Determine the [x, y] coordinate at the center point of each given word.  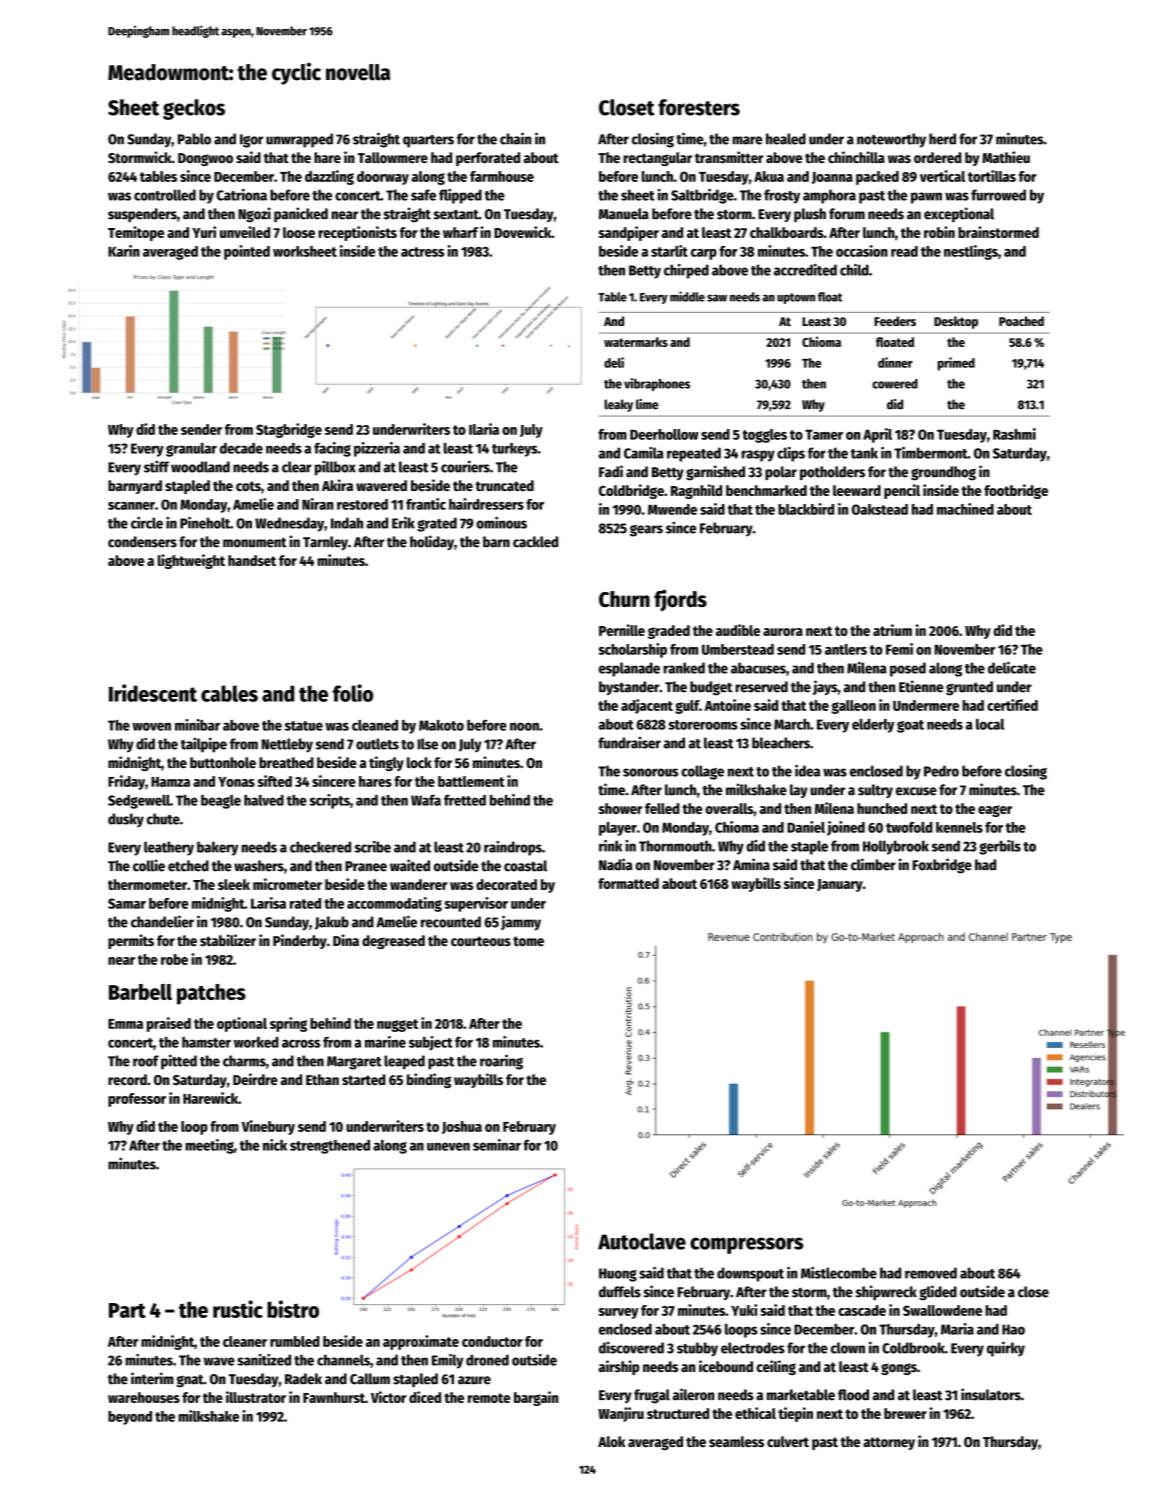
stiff [156, 466]
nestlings [971, 252]
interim [152, 1378]
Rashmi [1014, 434]
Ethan [322, 1079]
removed [931, 1273]
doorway [383, 178]
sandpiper [629, 233]
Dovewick [523, 232]
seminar [497, 1145]
